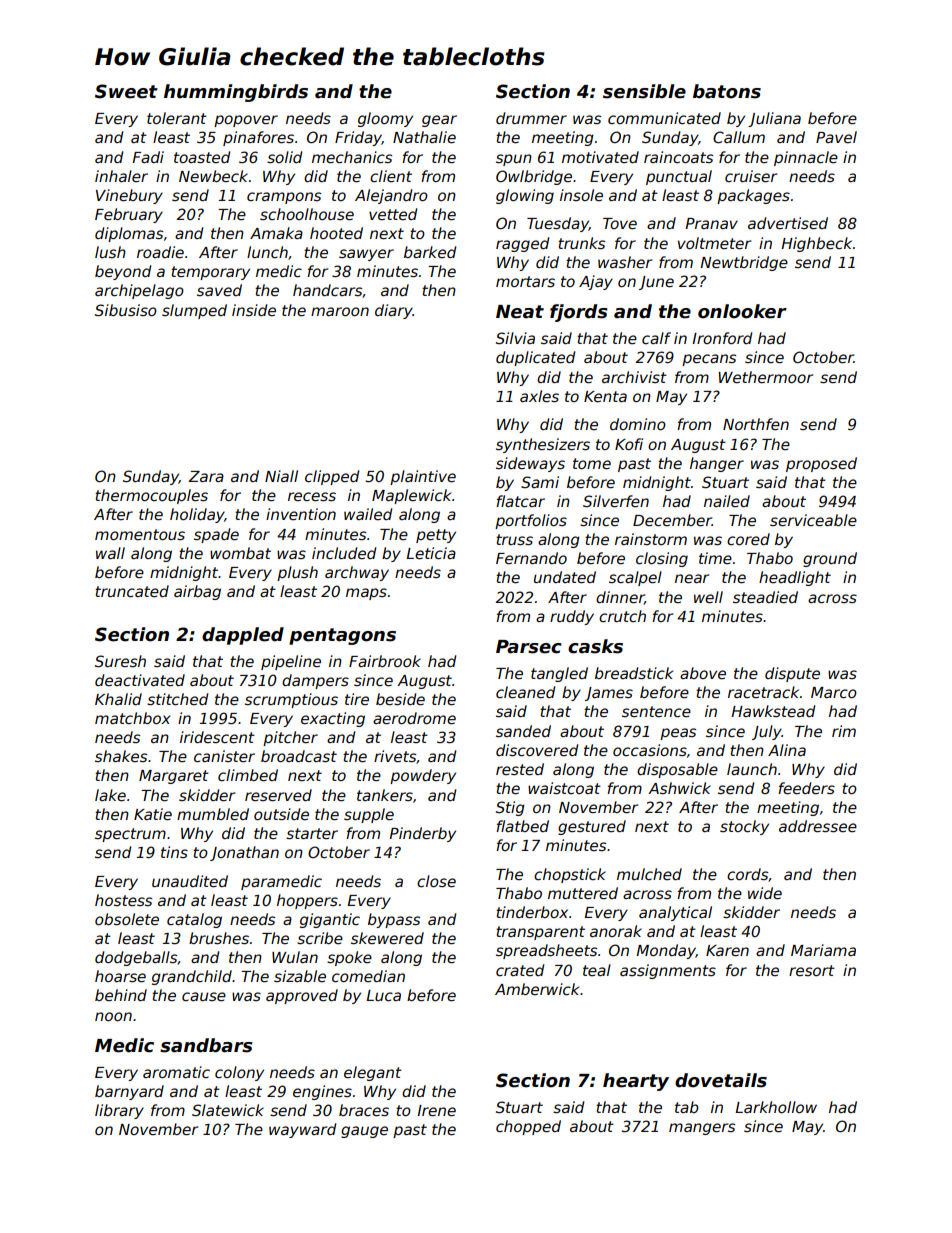  Describe the element at coordinates (385, 661) in the page. I see `Fairbrook` at that location.
